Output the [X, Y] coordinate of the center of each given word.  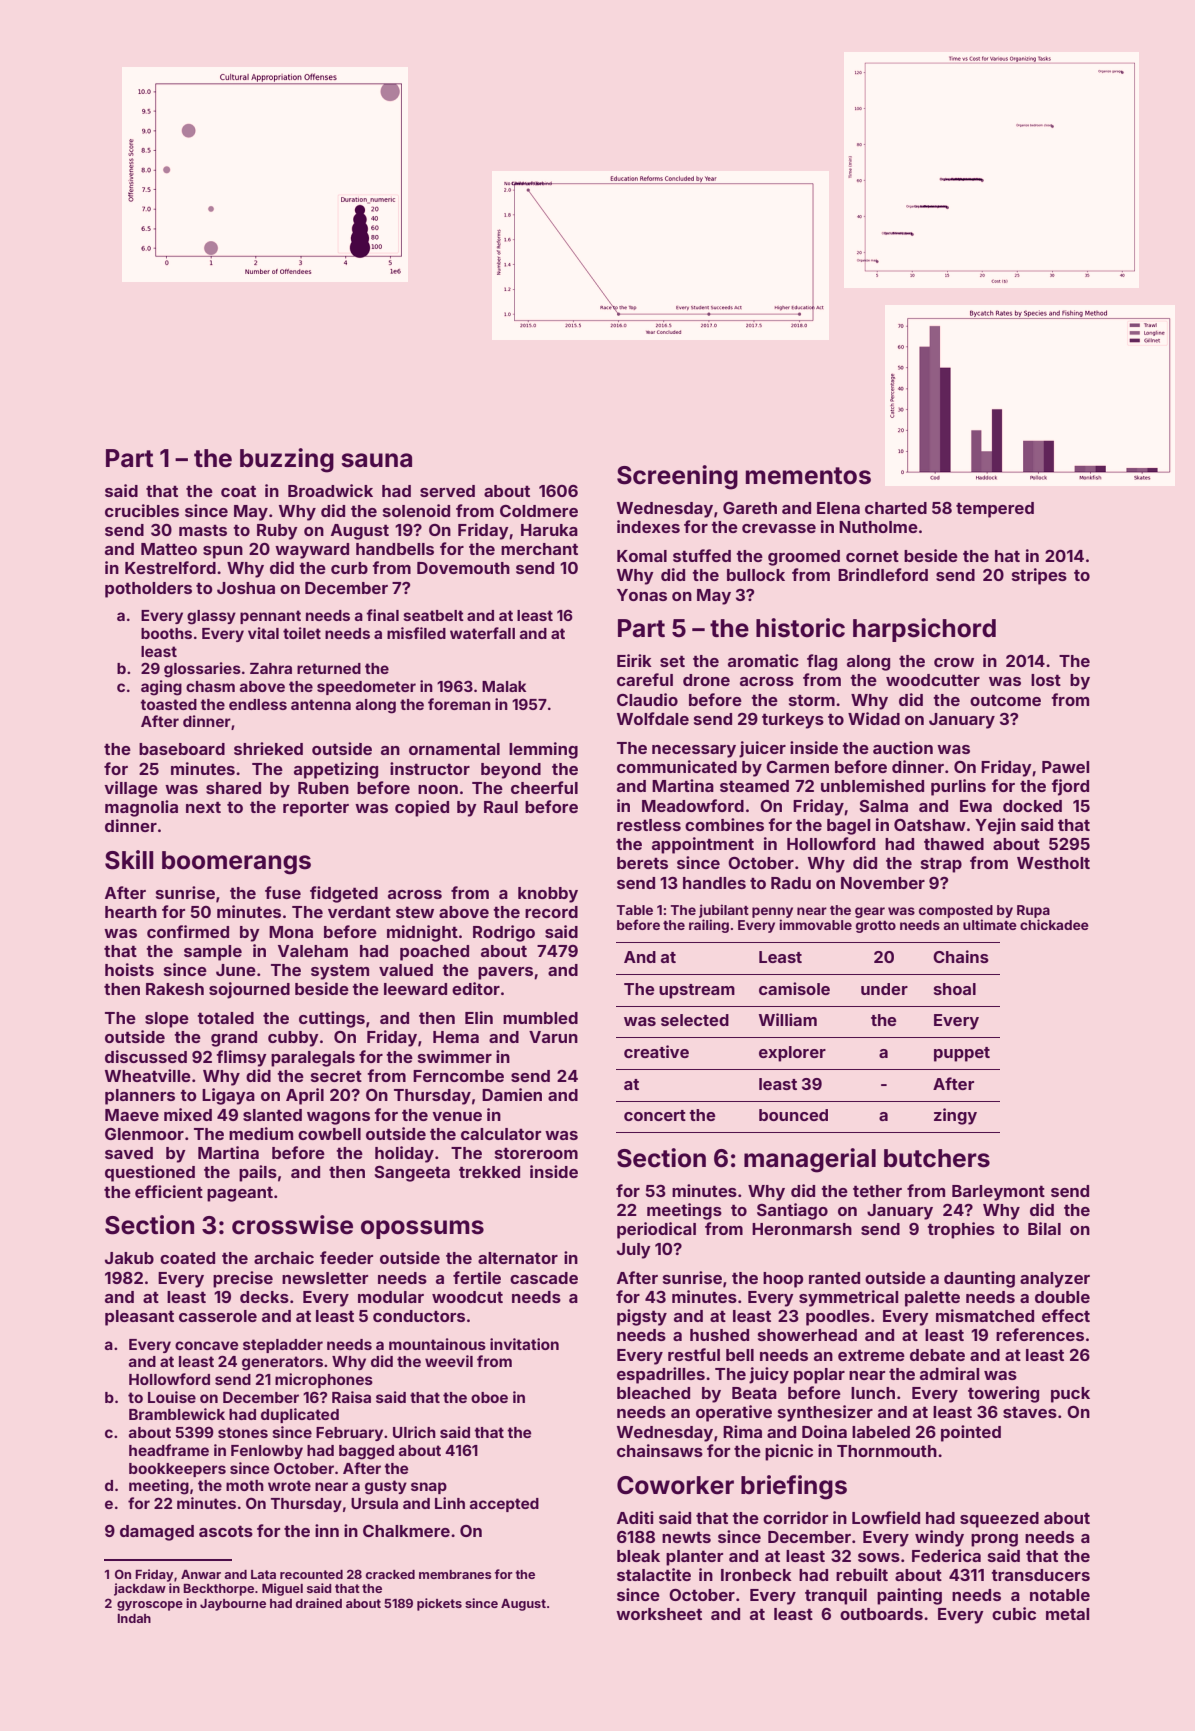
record [551, 912]
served [447, 491]
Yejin [995, 826]
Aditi [635, 1517]
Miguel [282, 1589]
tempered [995, 510]
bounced [793, 1115]
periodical [656, 1230]
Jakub [129, 1258]
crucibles [142, 510]
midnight [422, 933]
